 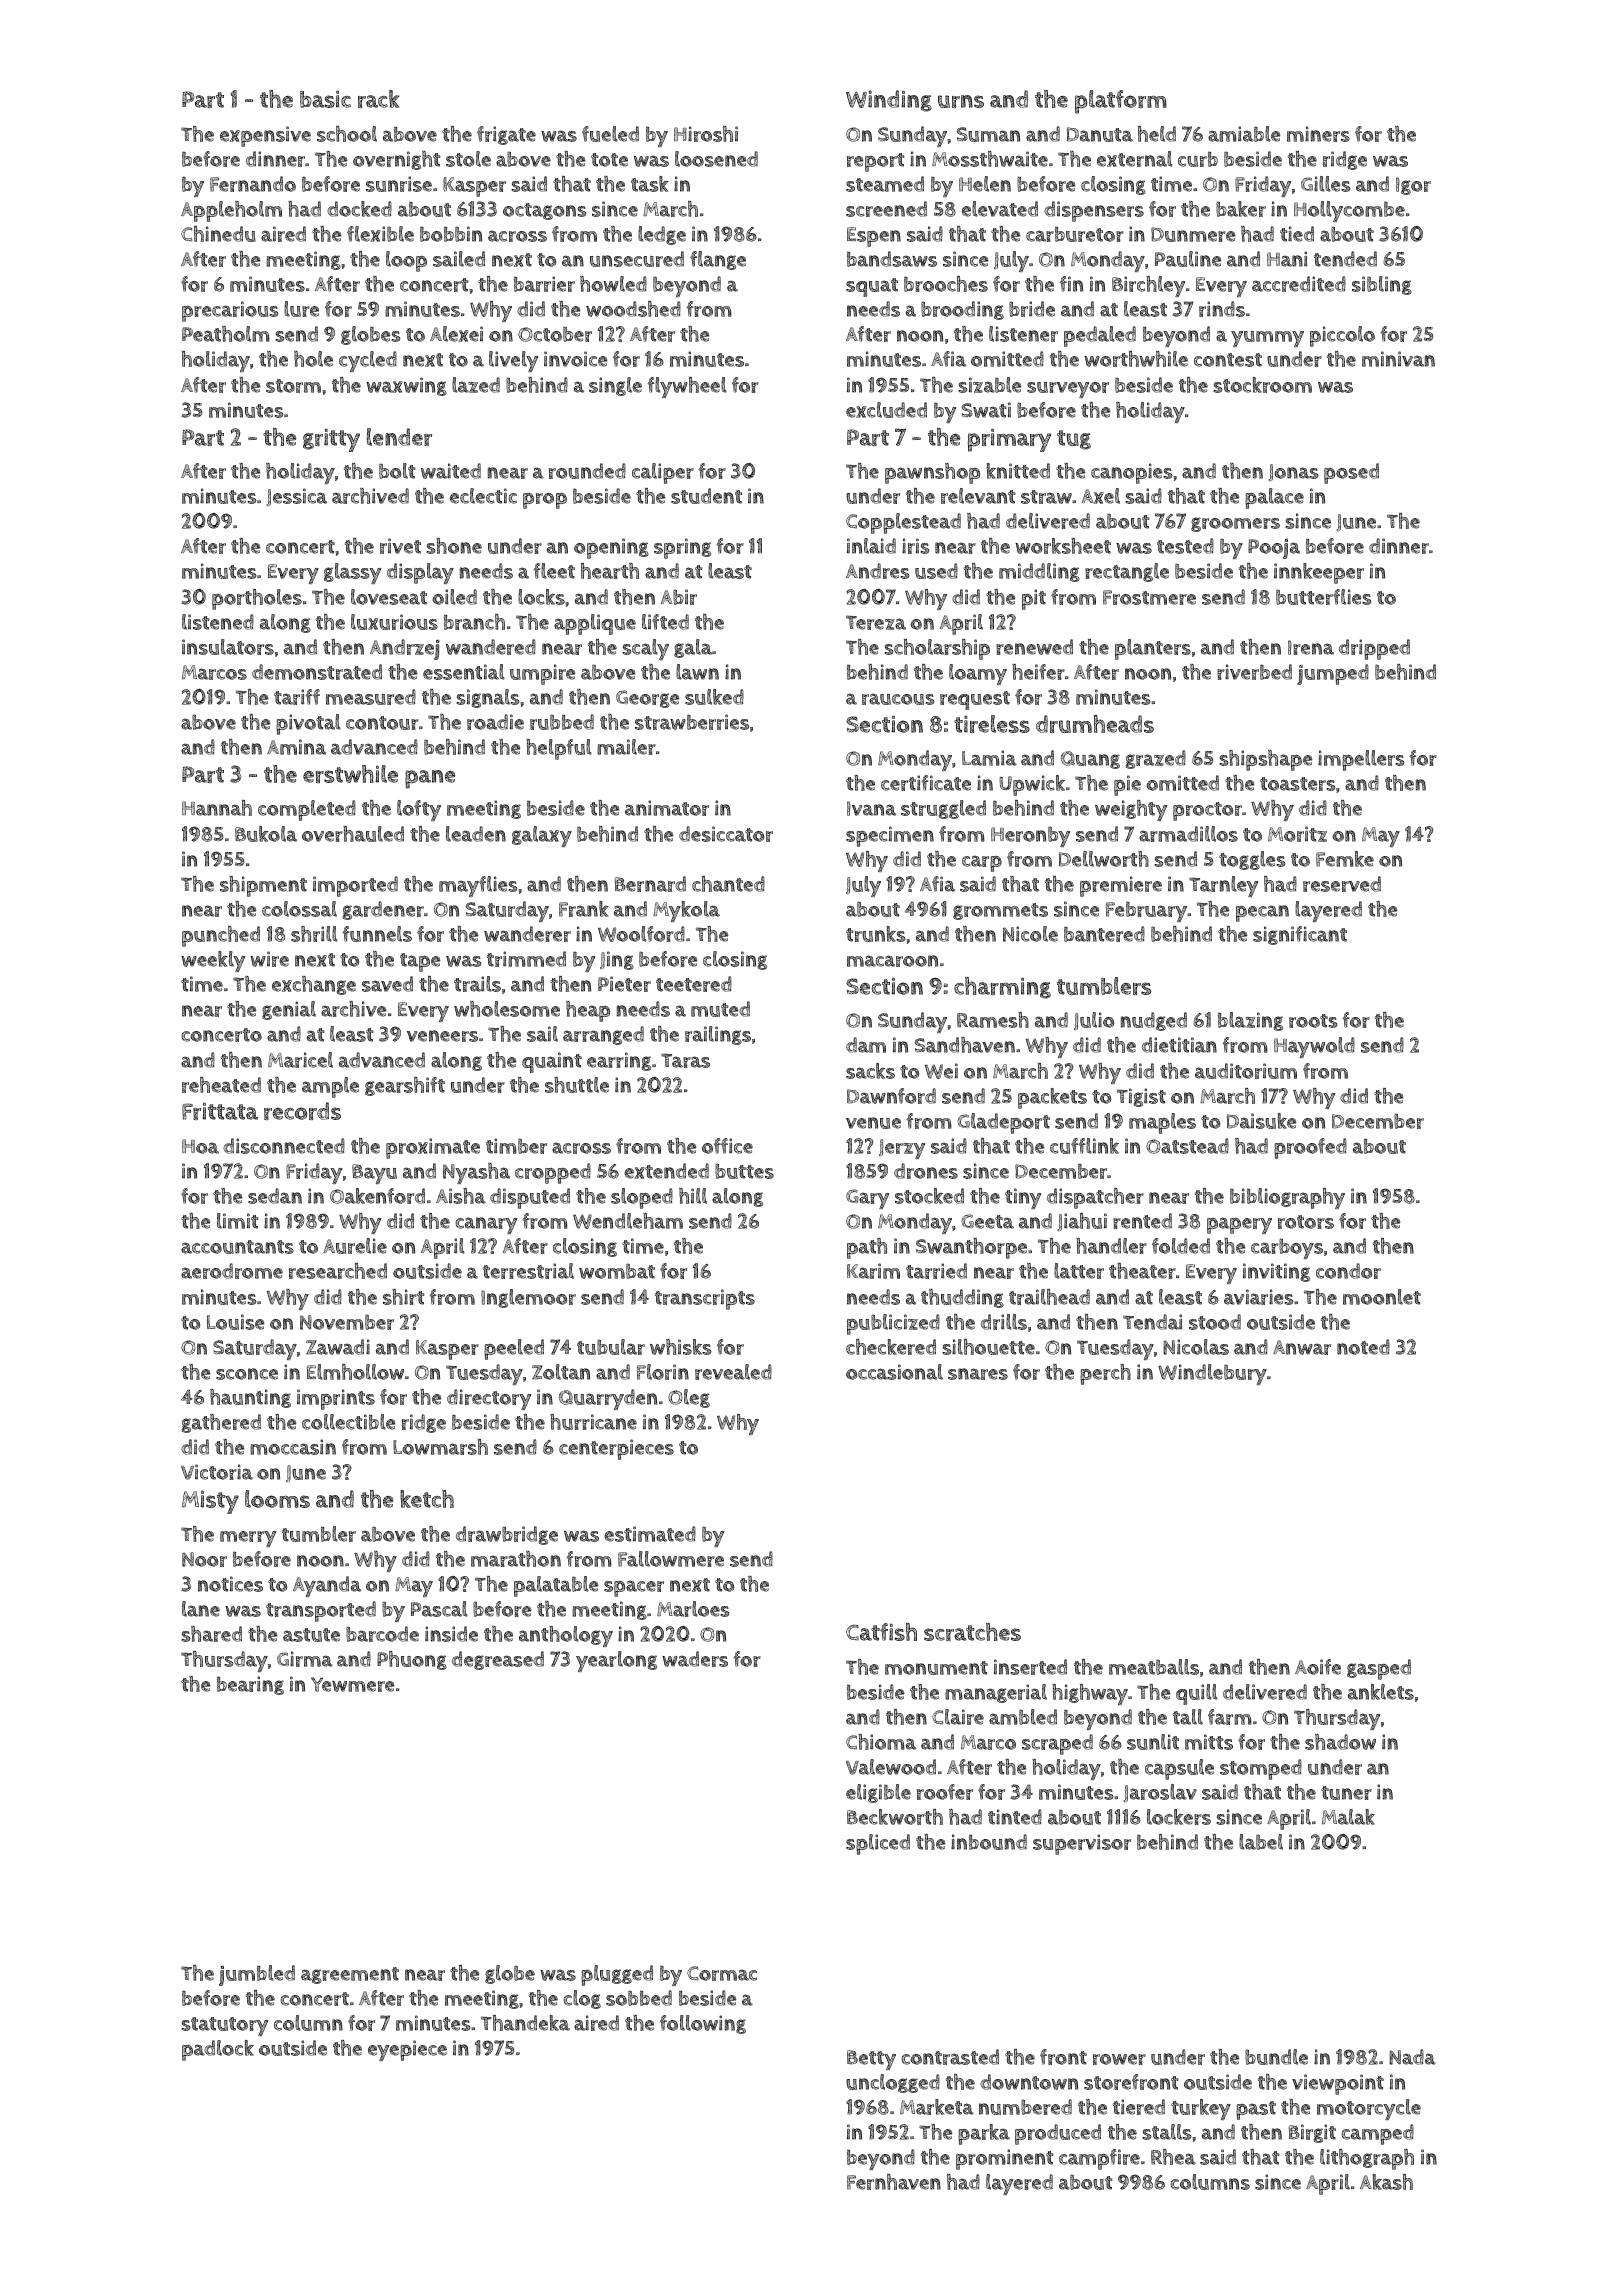 What do you see at coordinates (889, 101) in the screenshot?
I see `Winding` at bounding box center [889, 101].
